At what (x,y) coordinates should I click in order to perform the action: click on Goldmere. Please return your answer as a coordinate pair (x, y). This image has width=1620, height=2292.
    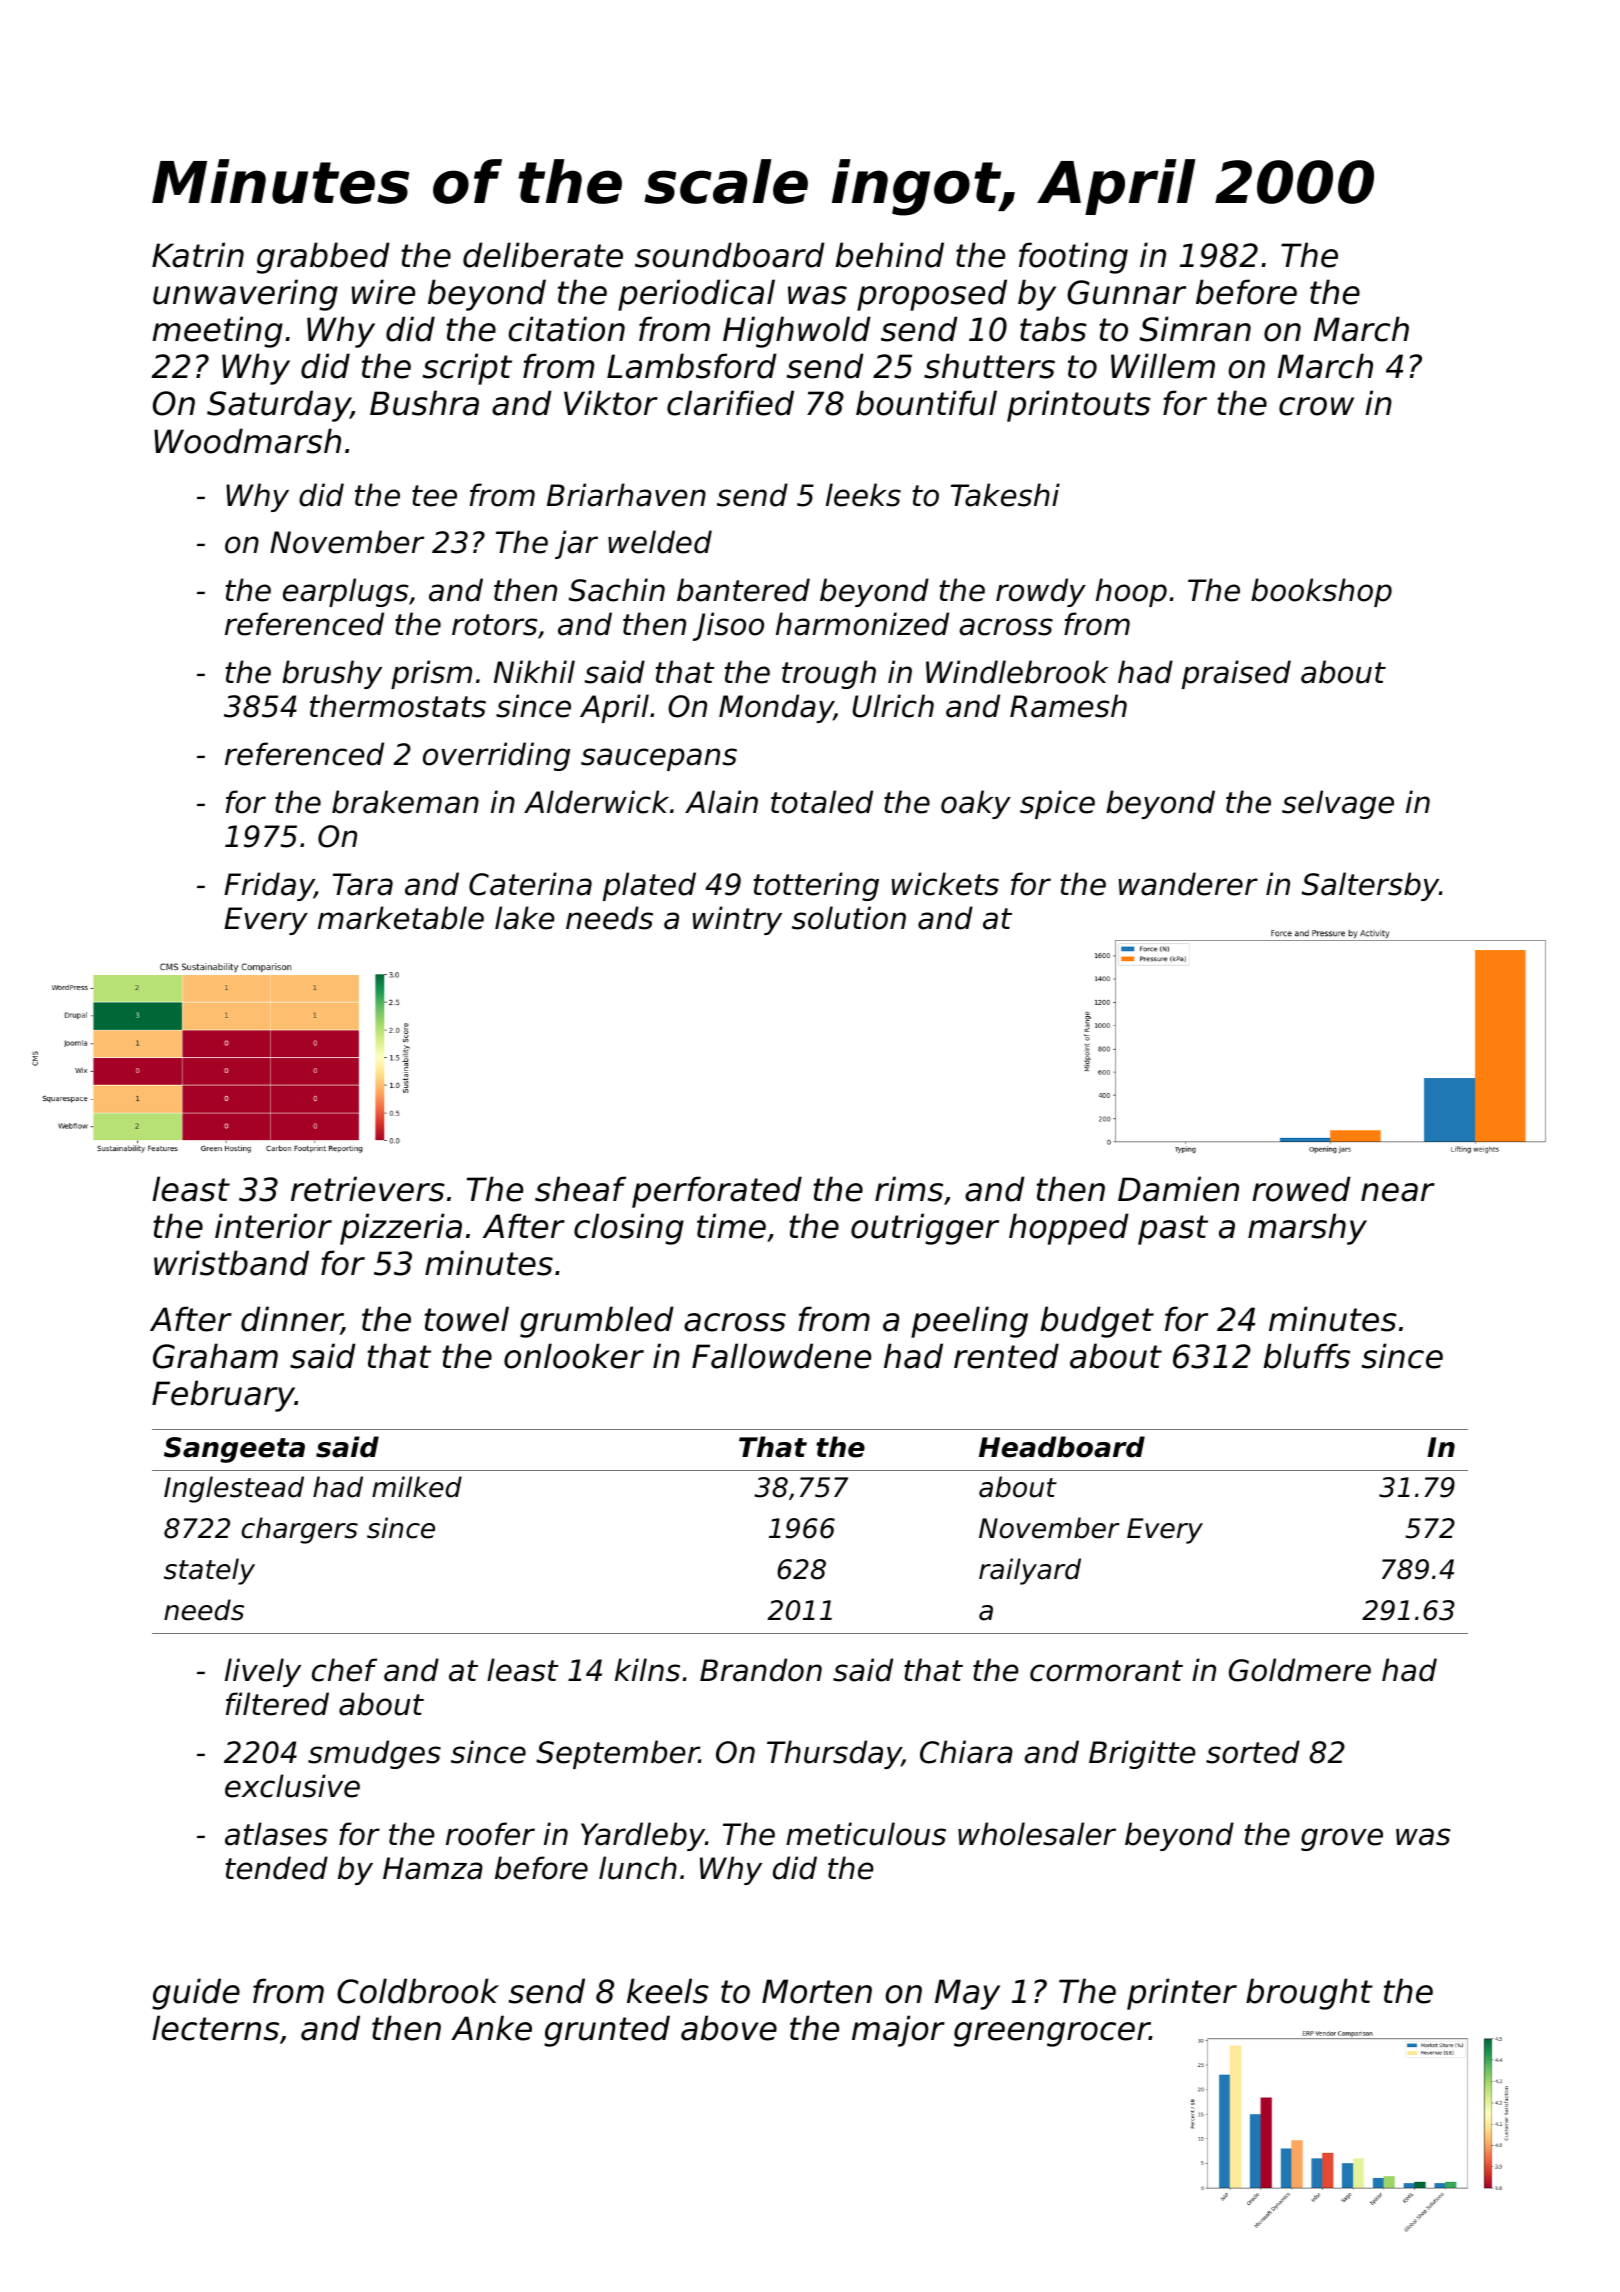
    Looking at the image, I should click on (1300, 1670).
